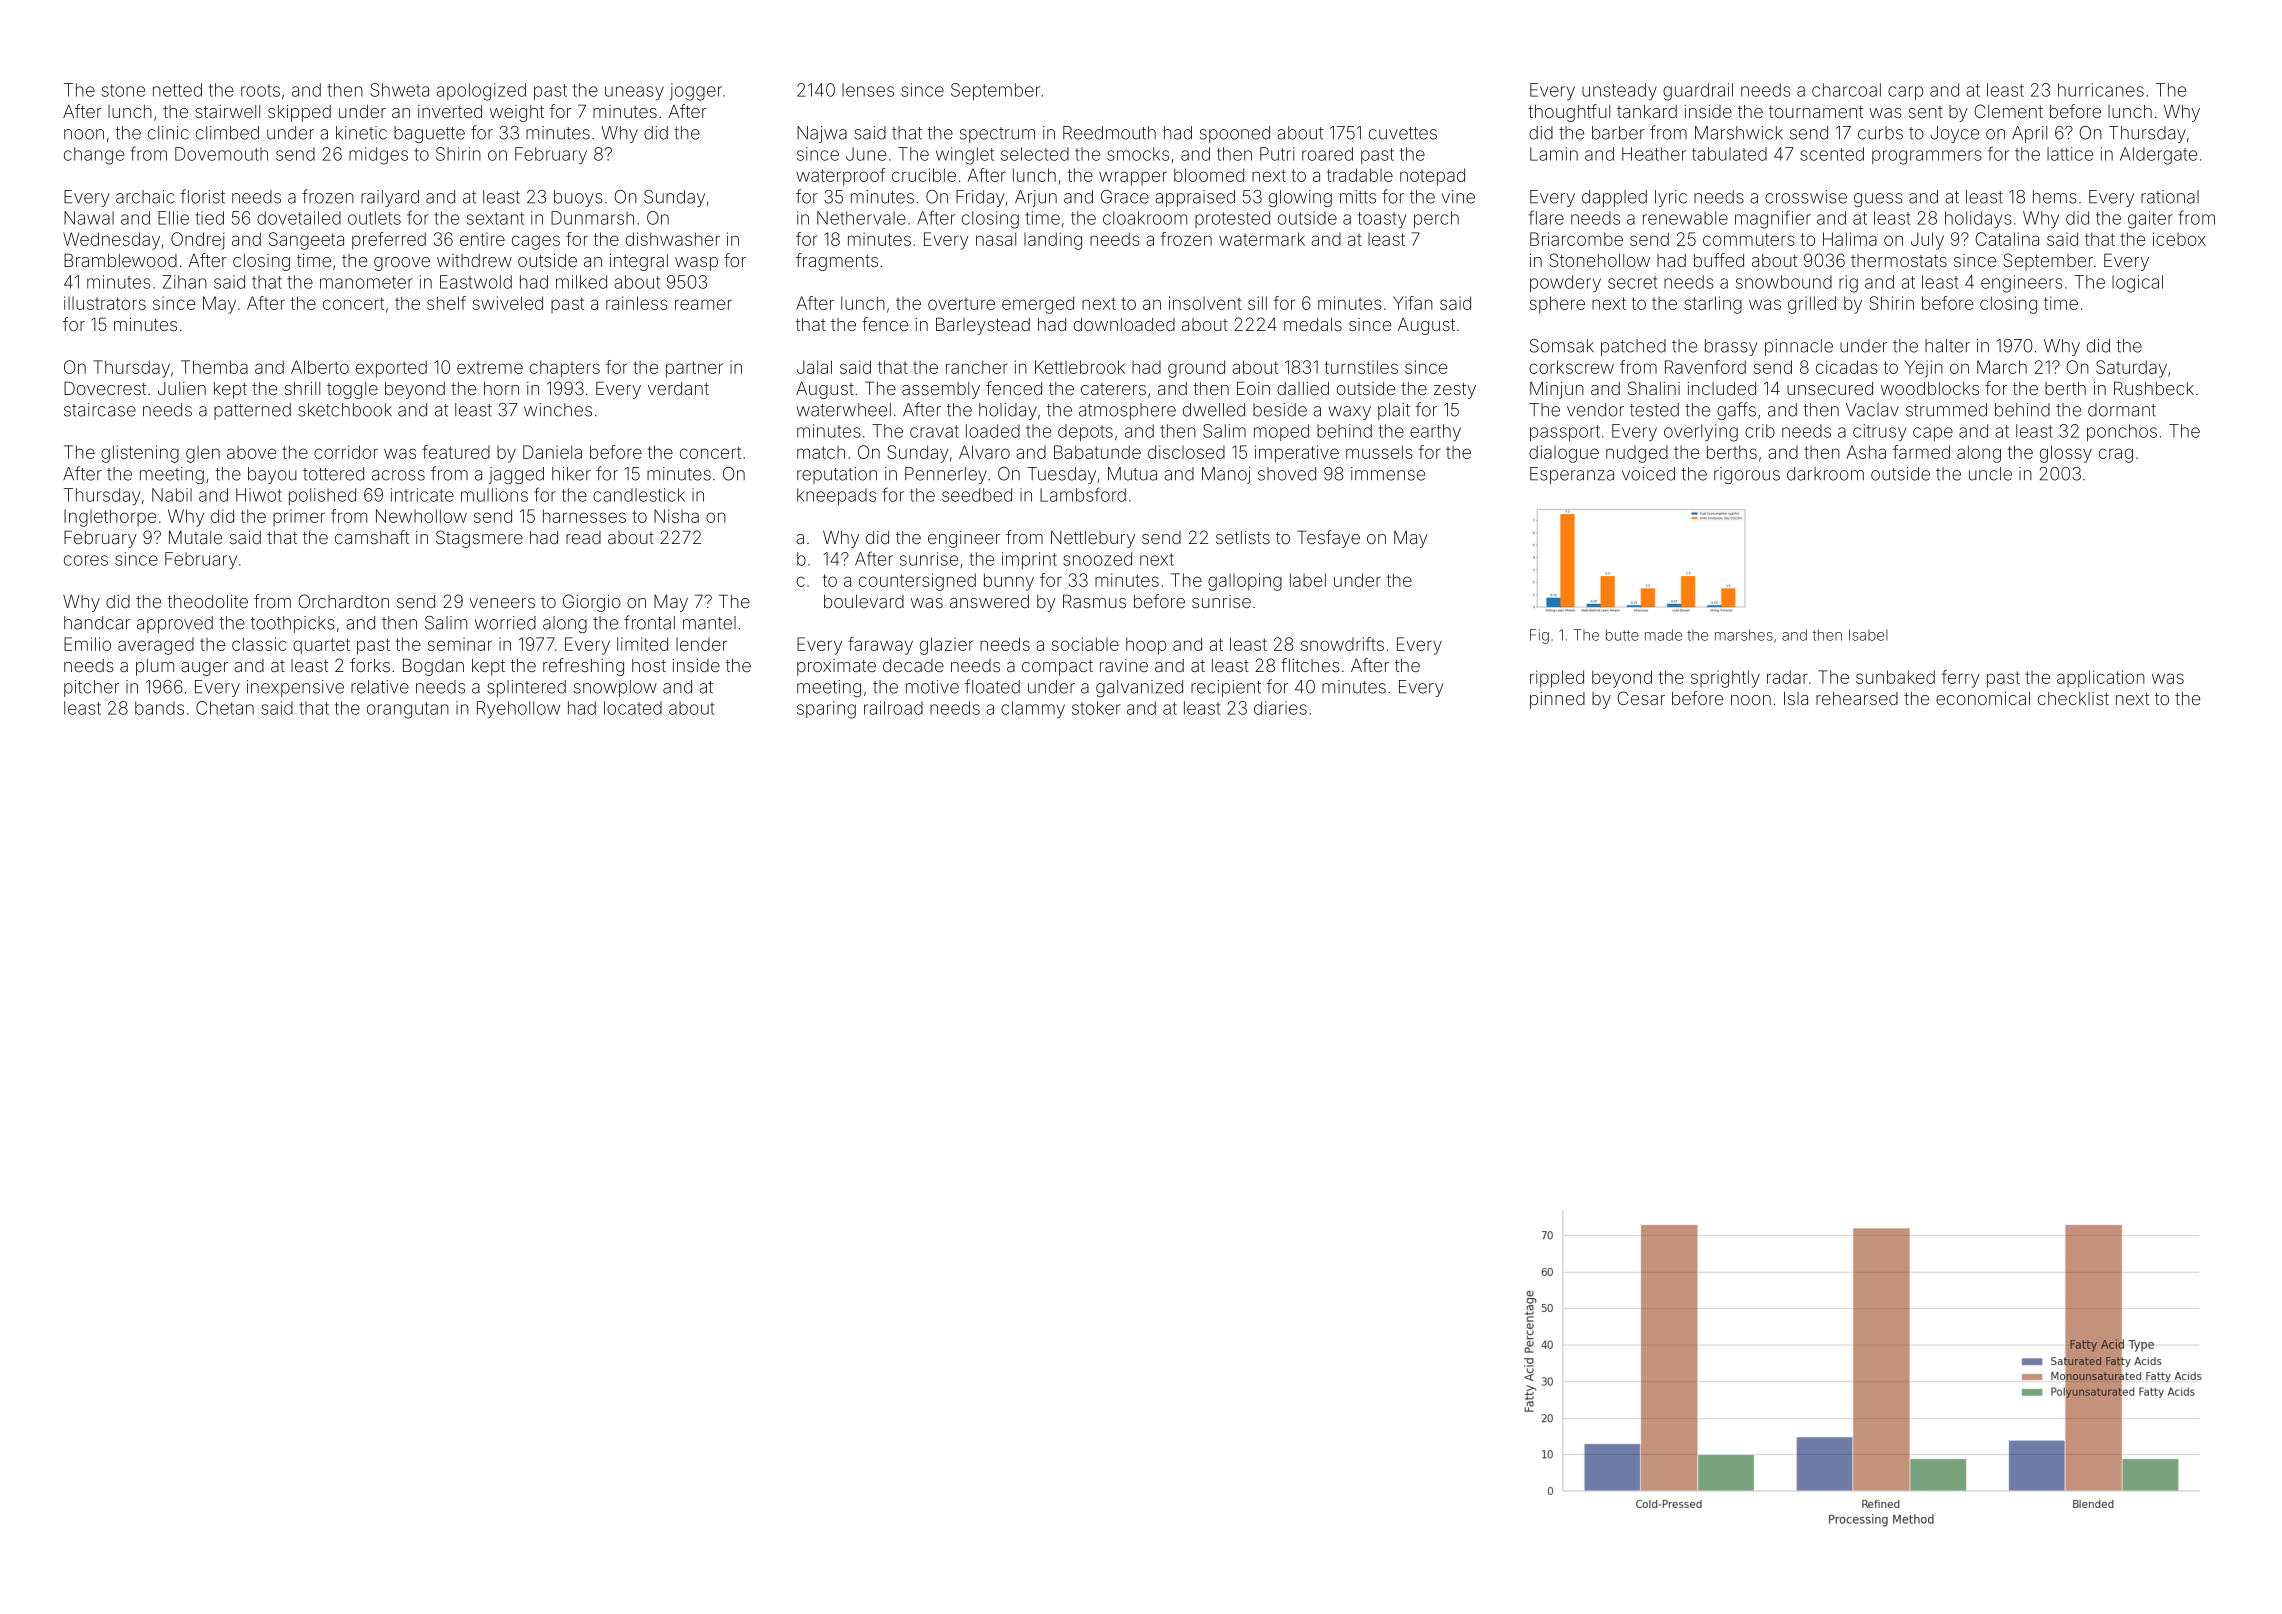 Image resolution: width=2282 pixels, height=1614 pixels. I want to click on dwelled, so click(1214, 410).
